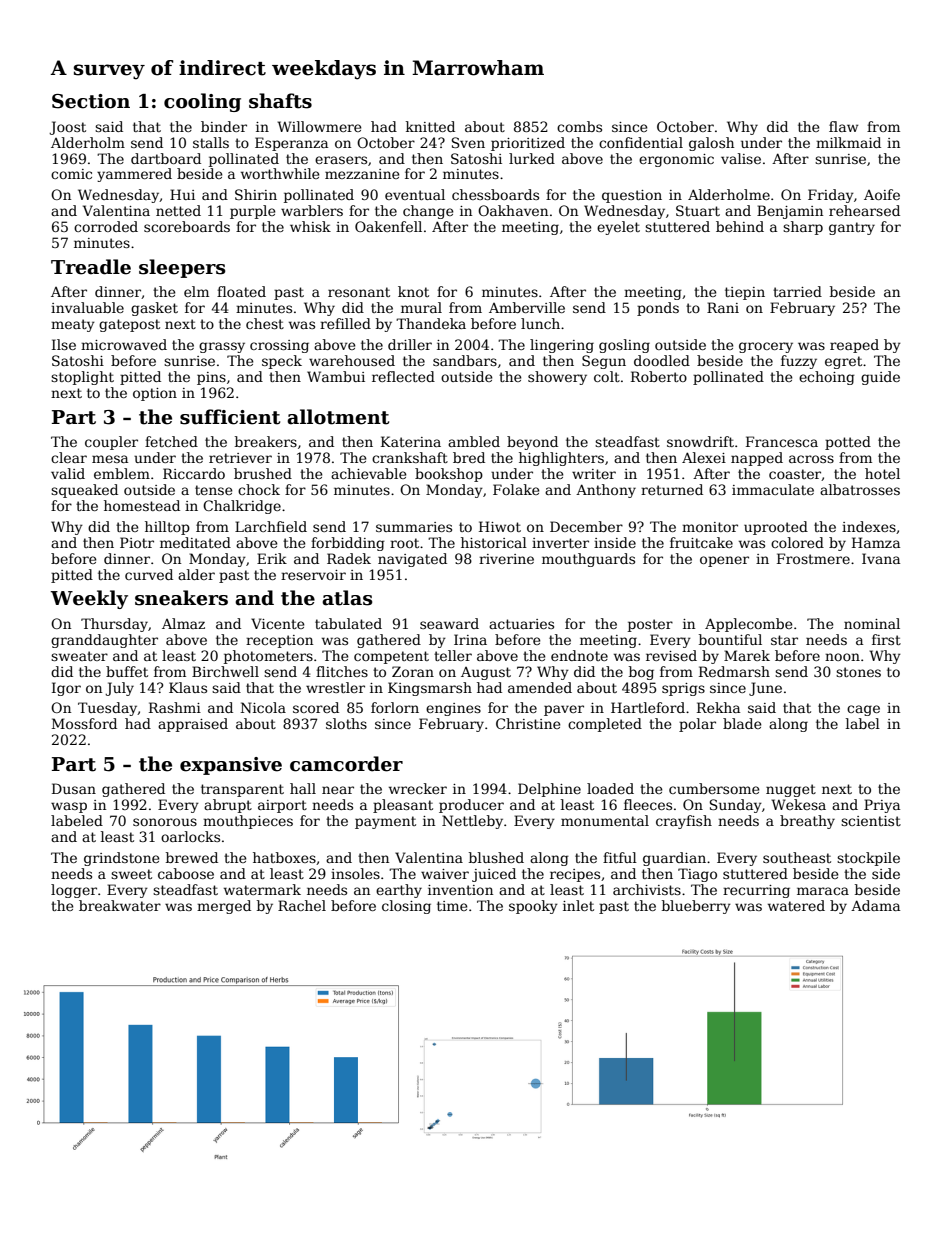  What do you see at coordinates (74, 891) in the page?
I see `logger` at bounding box center [74, 891].
